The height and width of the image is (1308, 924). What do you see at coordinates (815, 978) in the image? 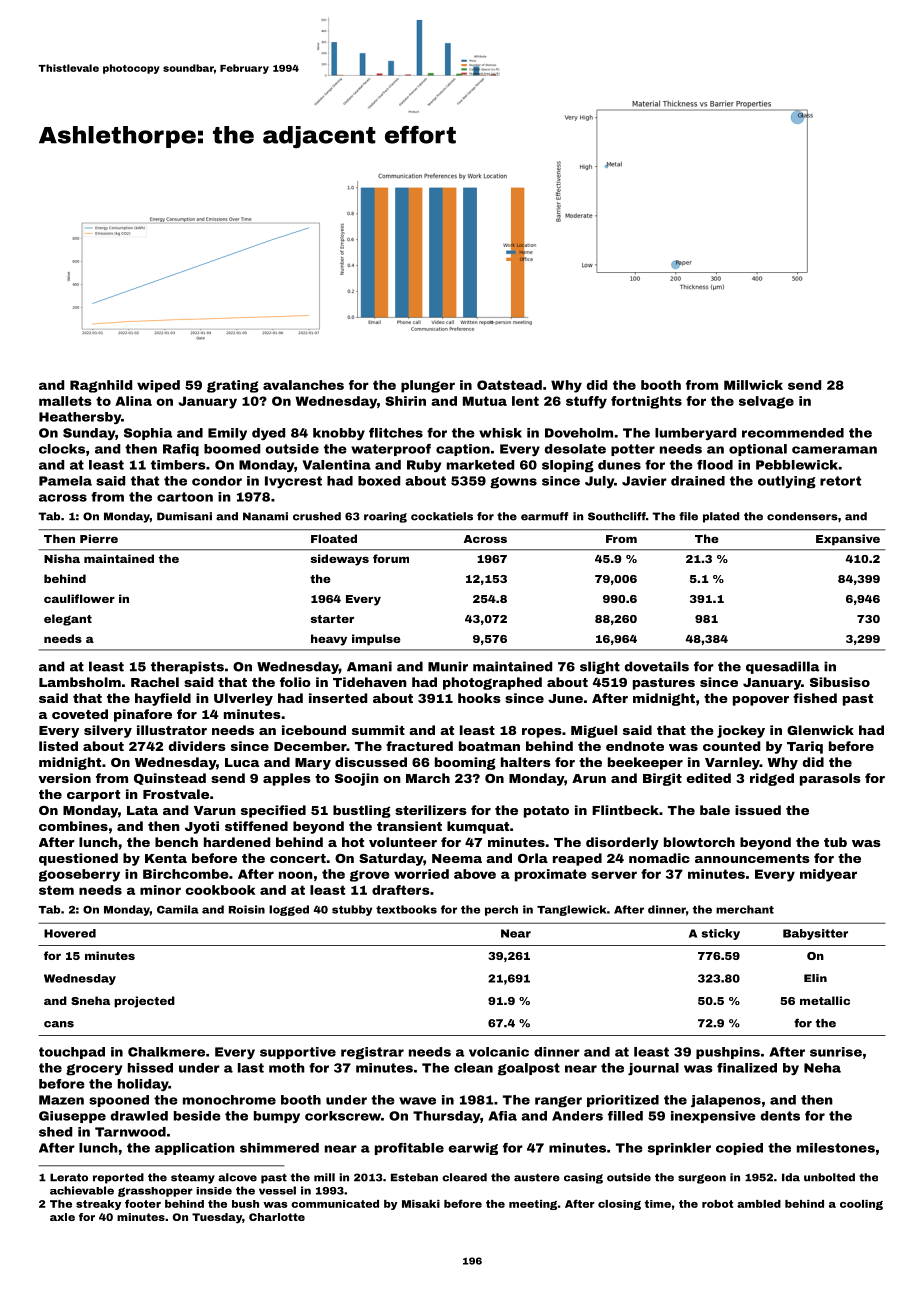
I see `Elin` at bounding box center [815, 978].
